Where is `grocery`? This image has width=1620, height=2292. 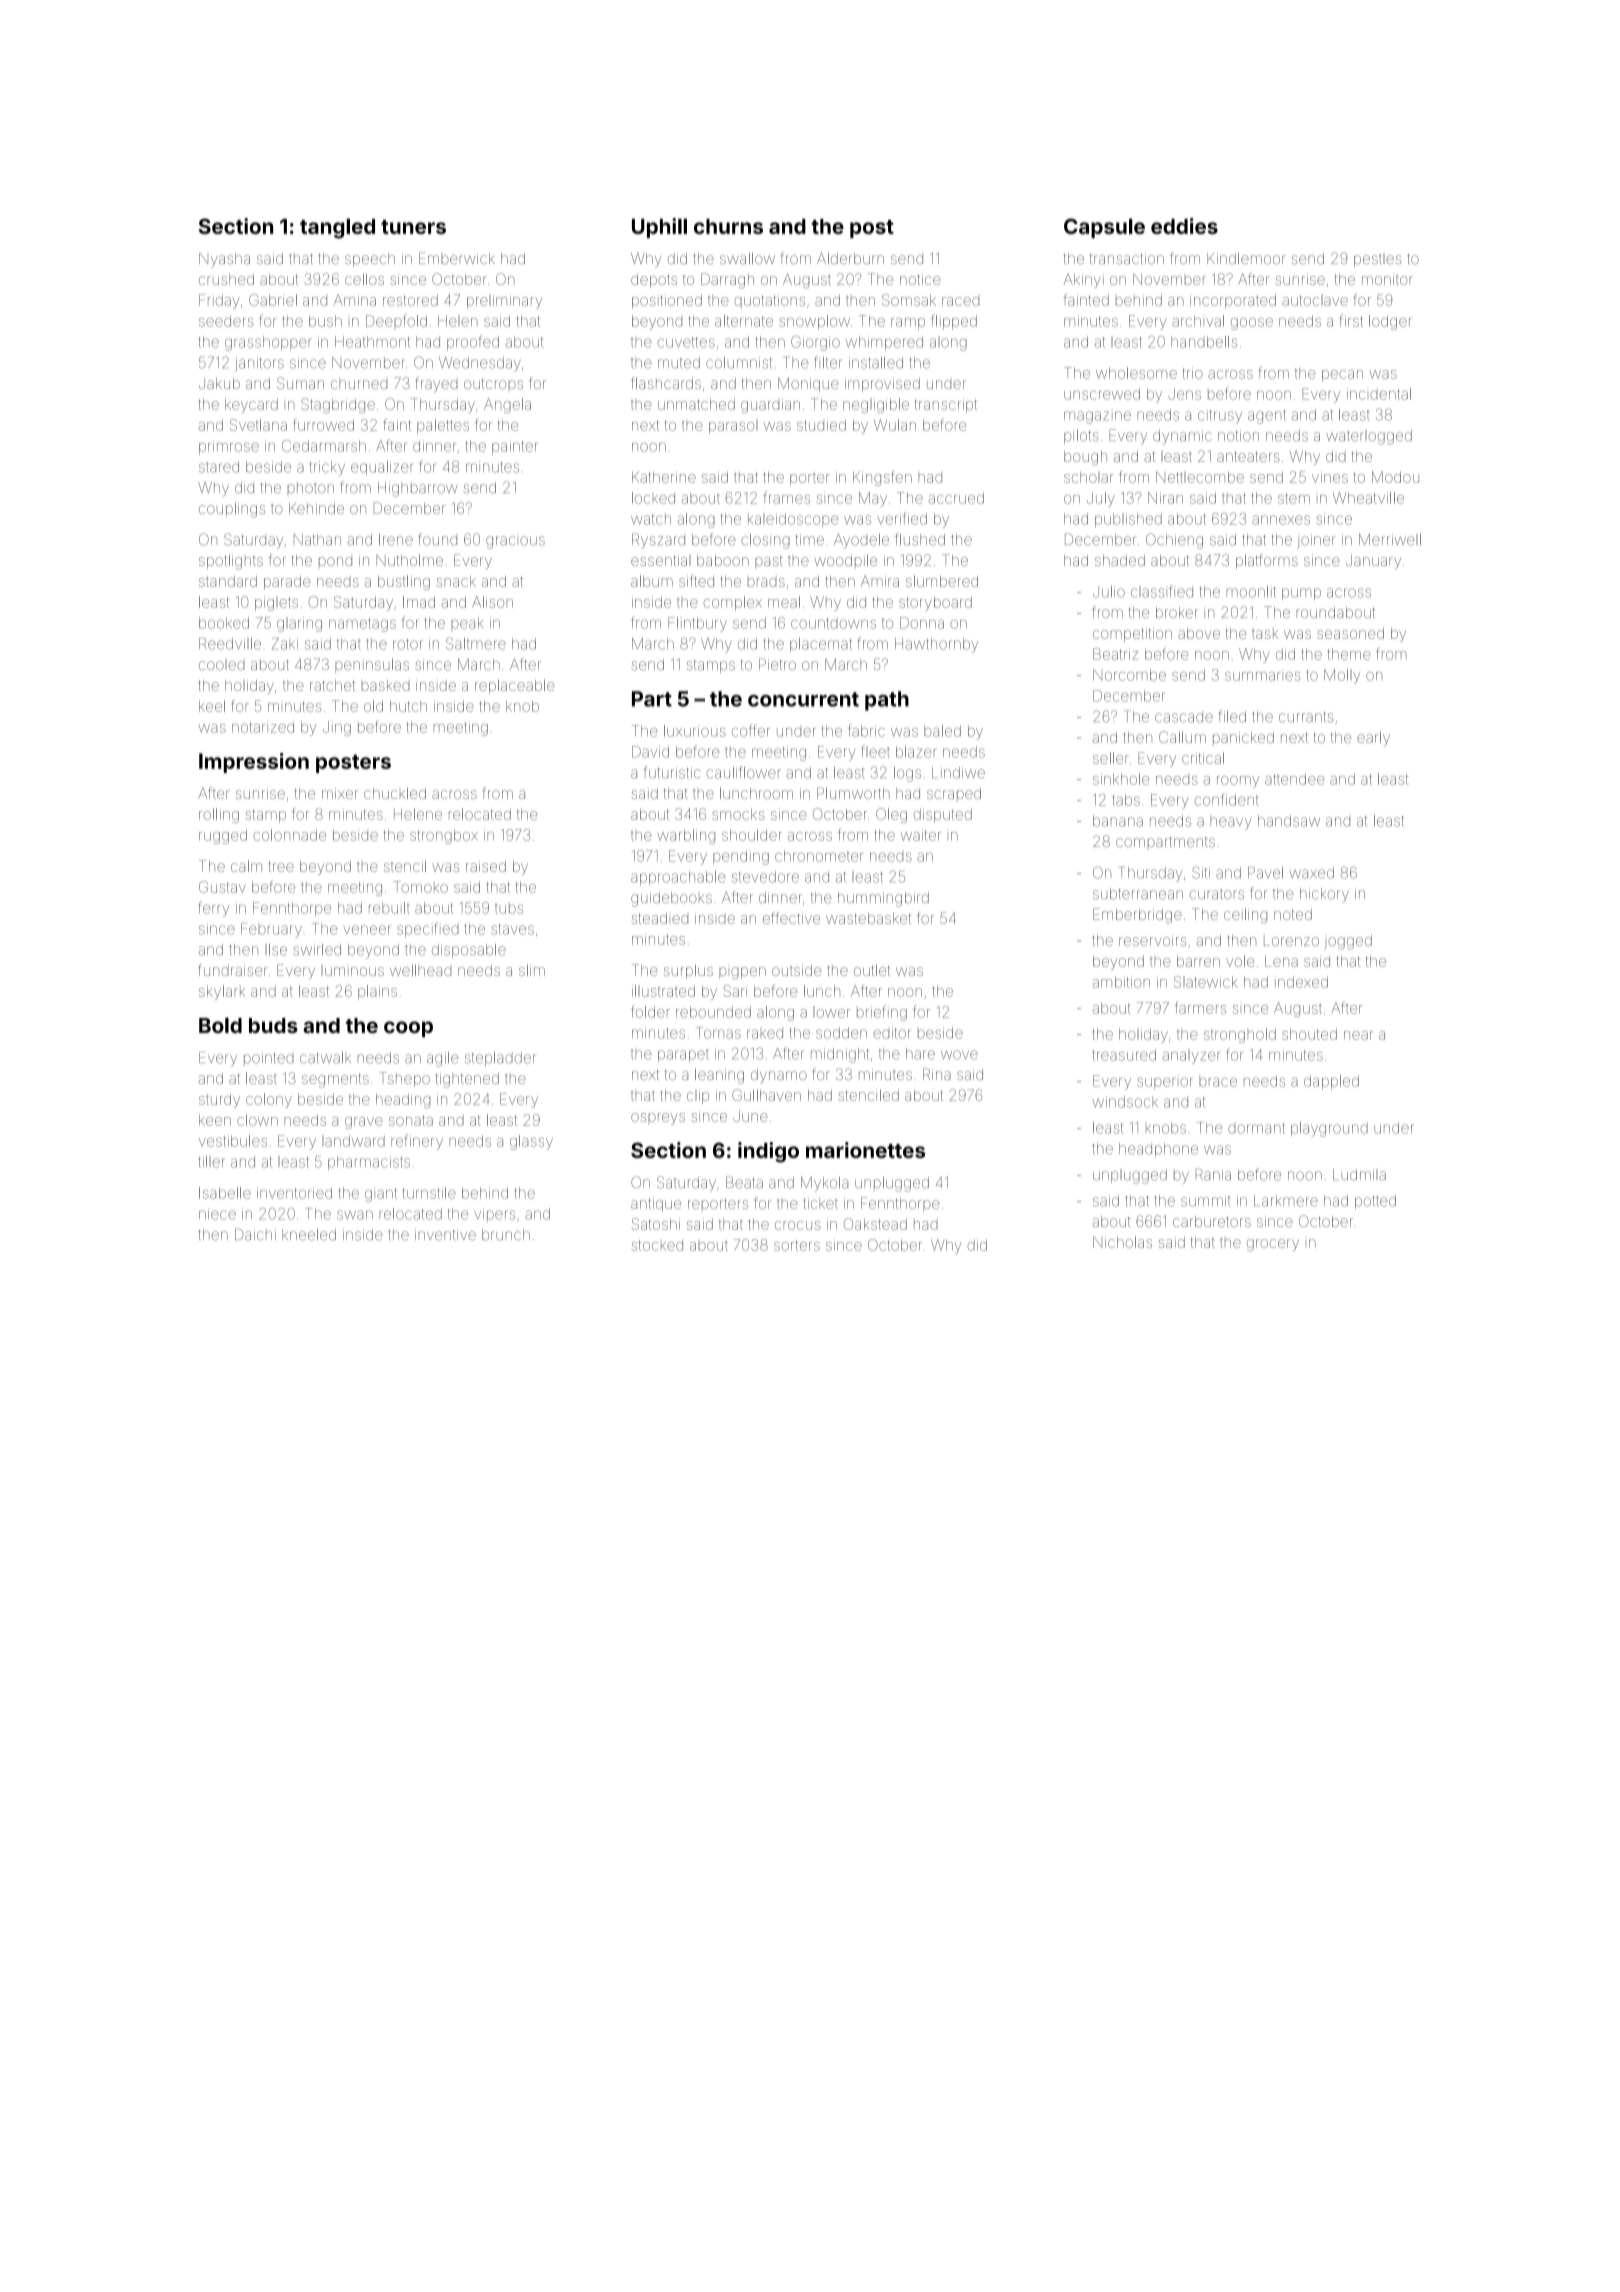
grocery is located at coordinates (1273, 1245).
